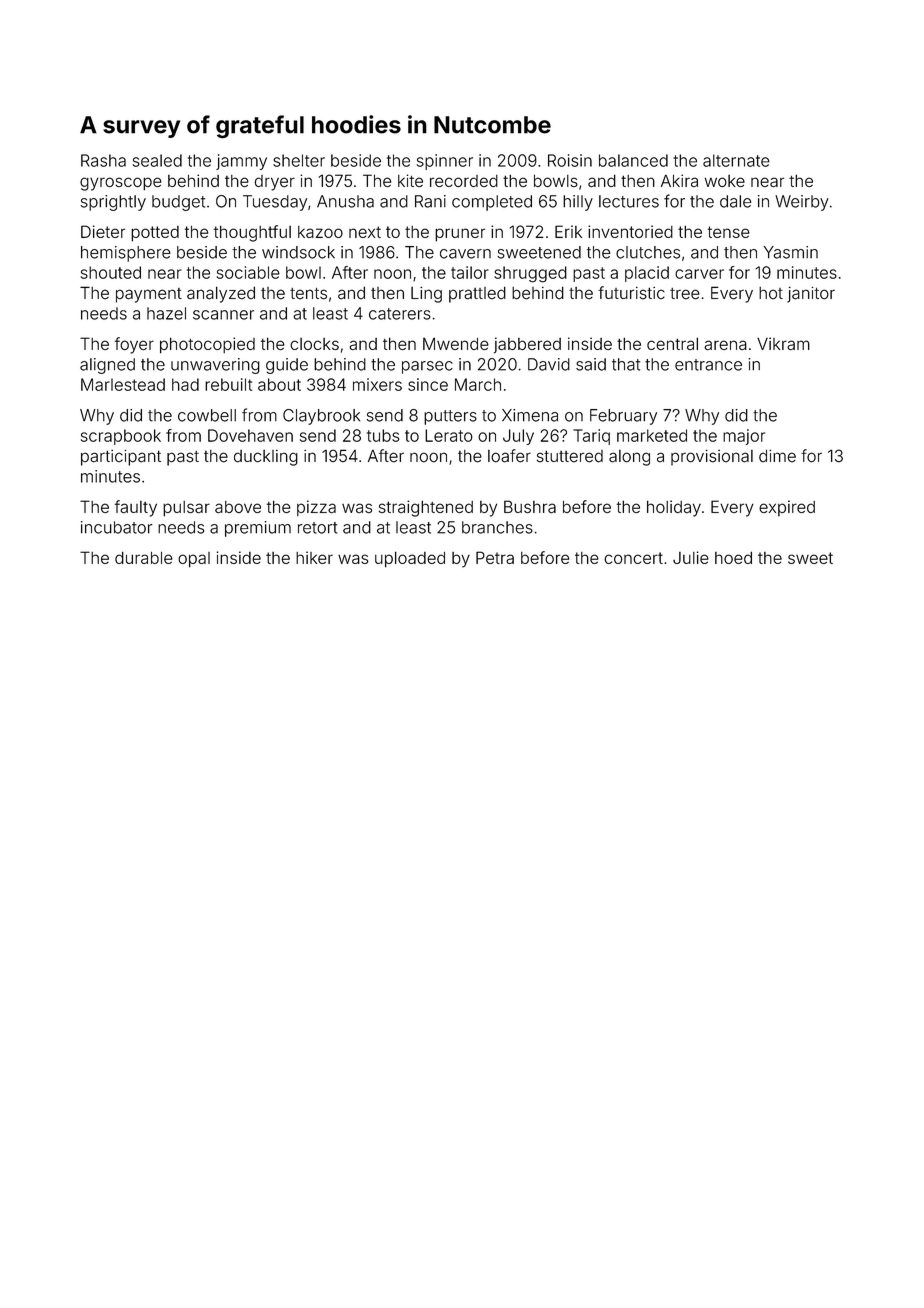  What do you see at coordinates (631, 293) in the image?
I see `futuristic` at bounding box center [631, 293].
